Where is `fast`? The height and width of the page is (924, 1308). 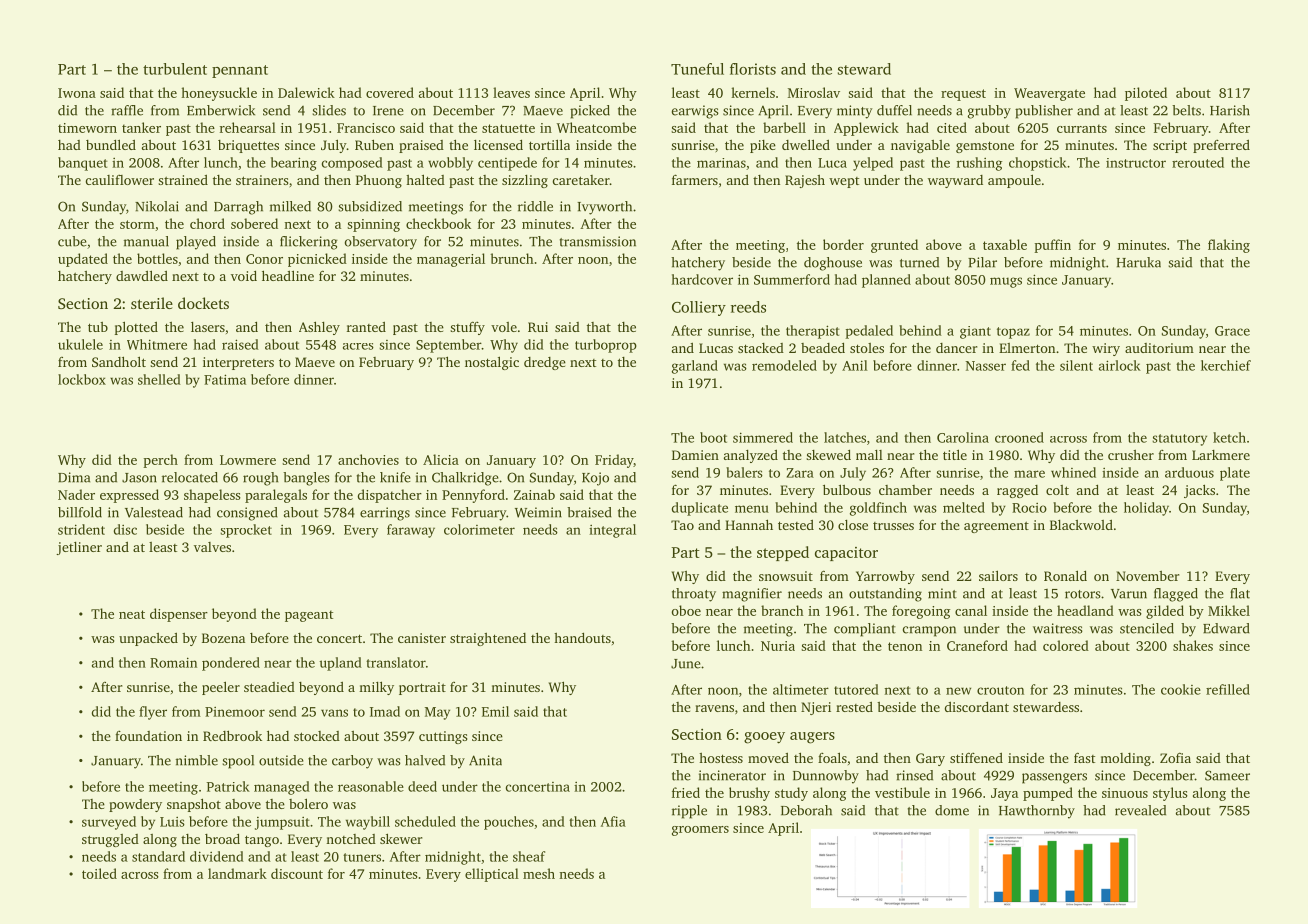
fast is located at coordinates (1084, 757).
